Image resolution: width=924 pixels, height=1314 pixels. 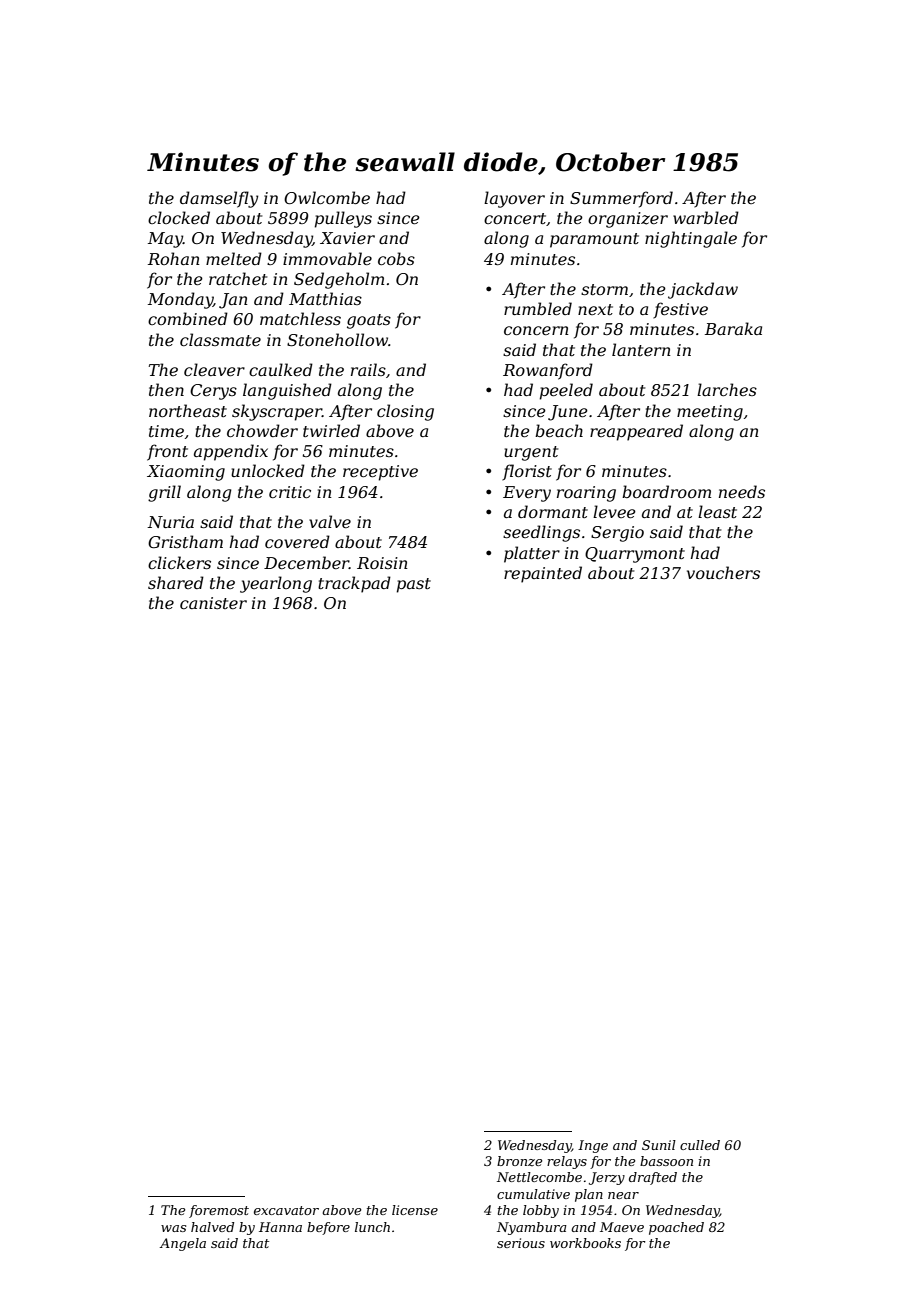 What do you see at coordinates (164, 493) in the screenshot?
I see `grill` at bounding box center [164, 493].
